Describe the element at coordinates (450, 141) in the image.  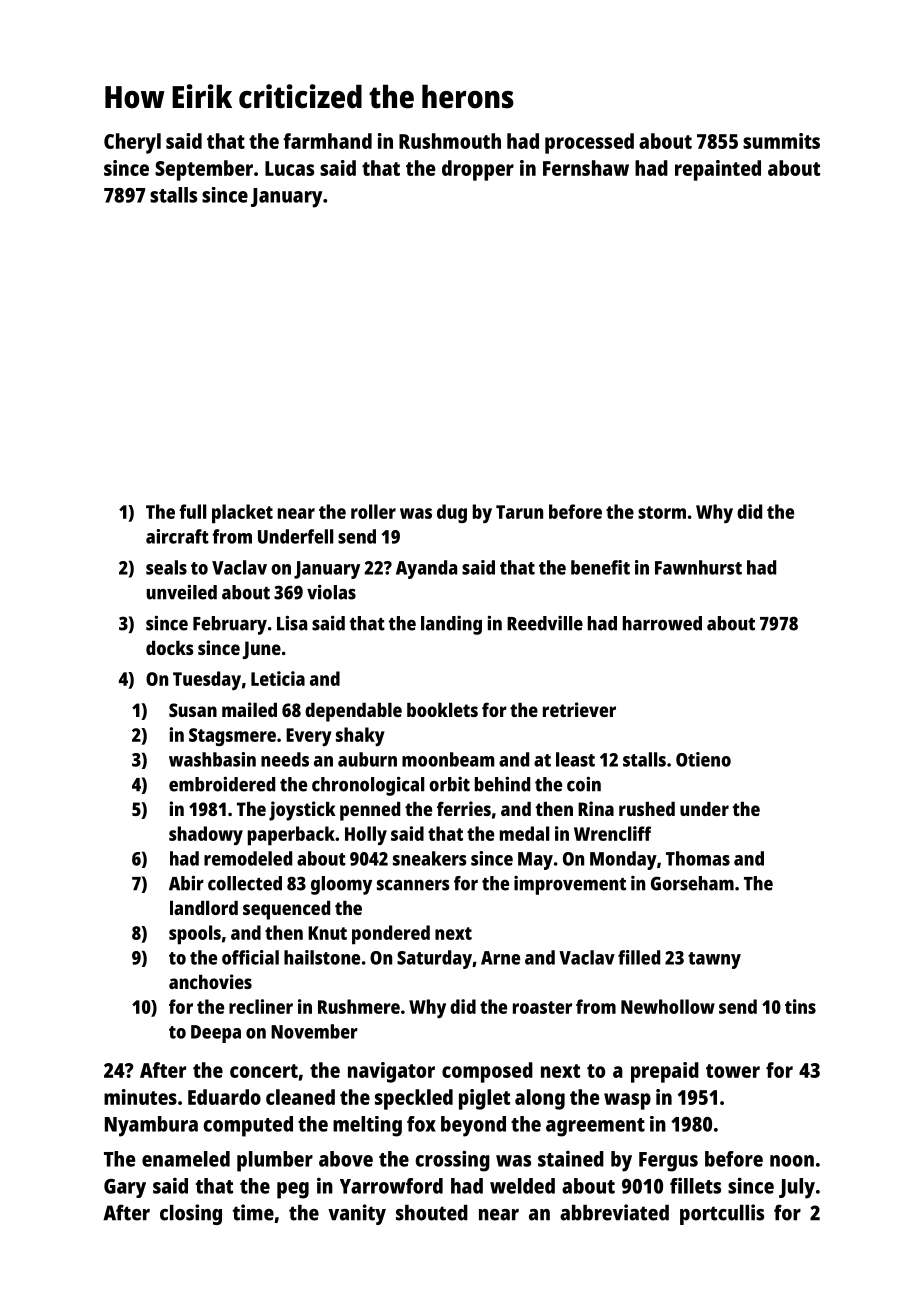
I see `Rushmouth` at that location.
